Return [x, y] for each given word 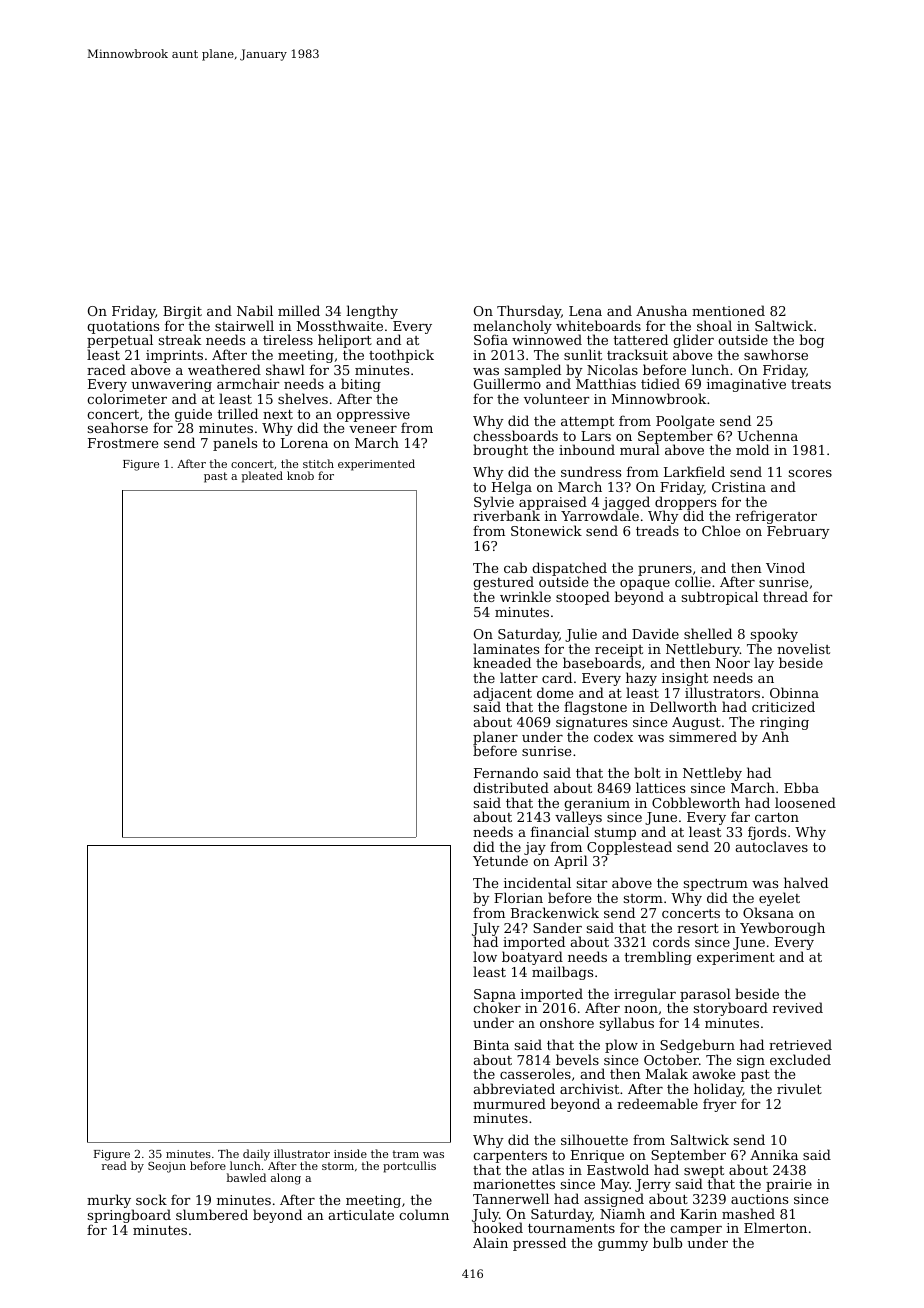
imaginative [746, 385]
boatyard [532, 958]
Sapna [495, 996]
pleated [262, 477]
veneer [373, 429]
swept [704, 1172]
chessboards [515, 435]
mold [752, 449]
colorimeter [127, 398]
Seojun [167, 1167]
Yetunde [500, 861]
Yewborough [782, 929]
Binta [491, 1045]
